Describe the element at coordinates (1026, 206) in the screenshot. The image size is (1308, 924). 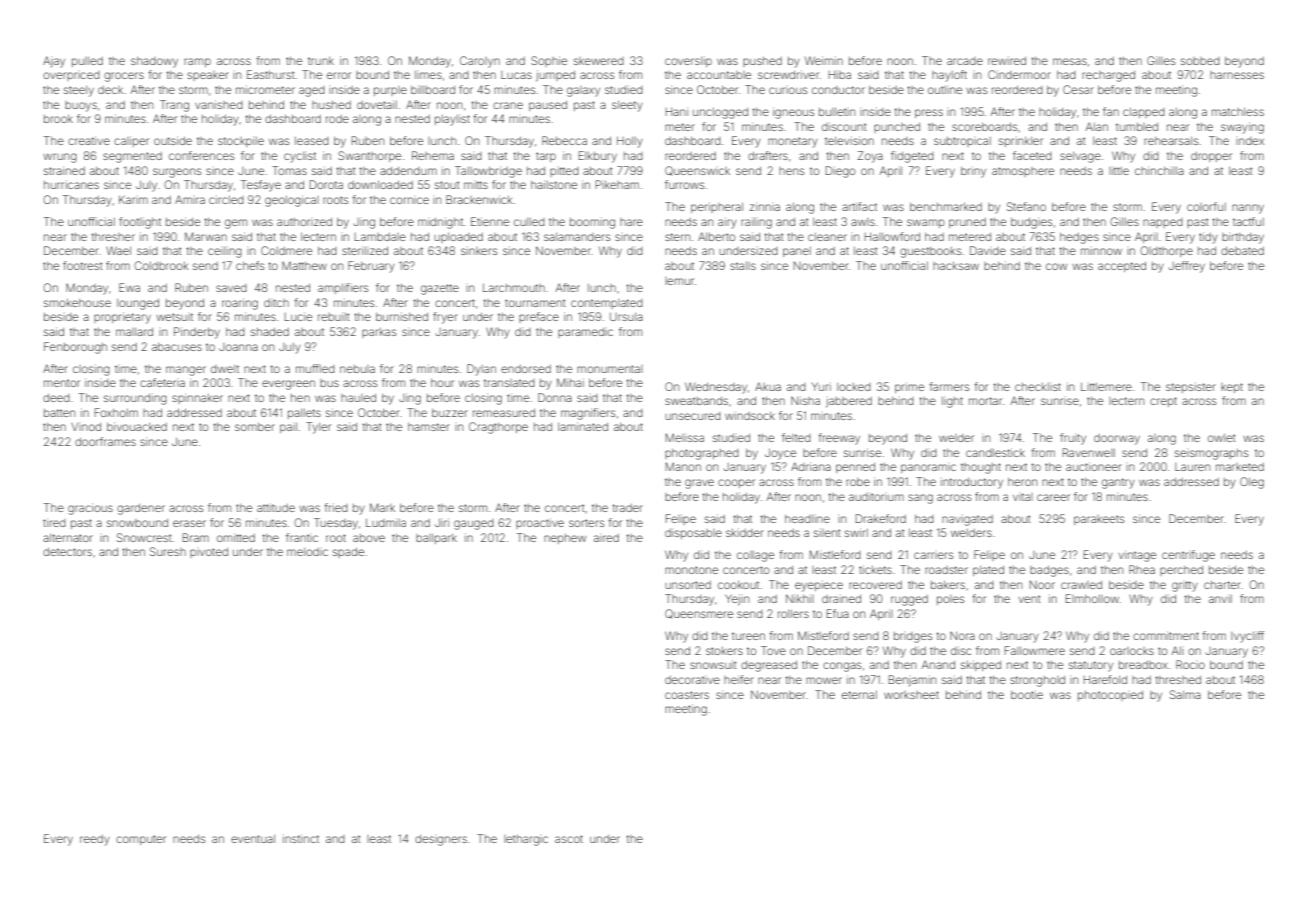
I see `Stefano` at that location.
